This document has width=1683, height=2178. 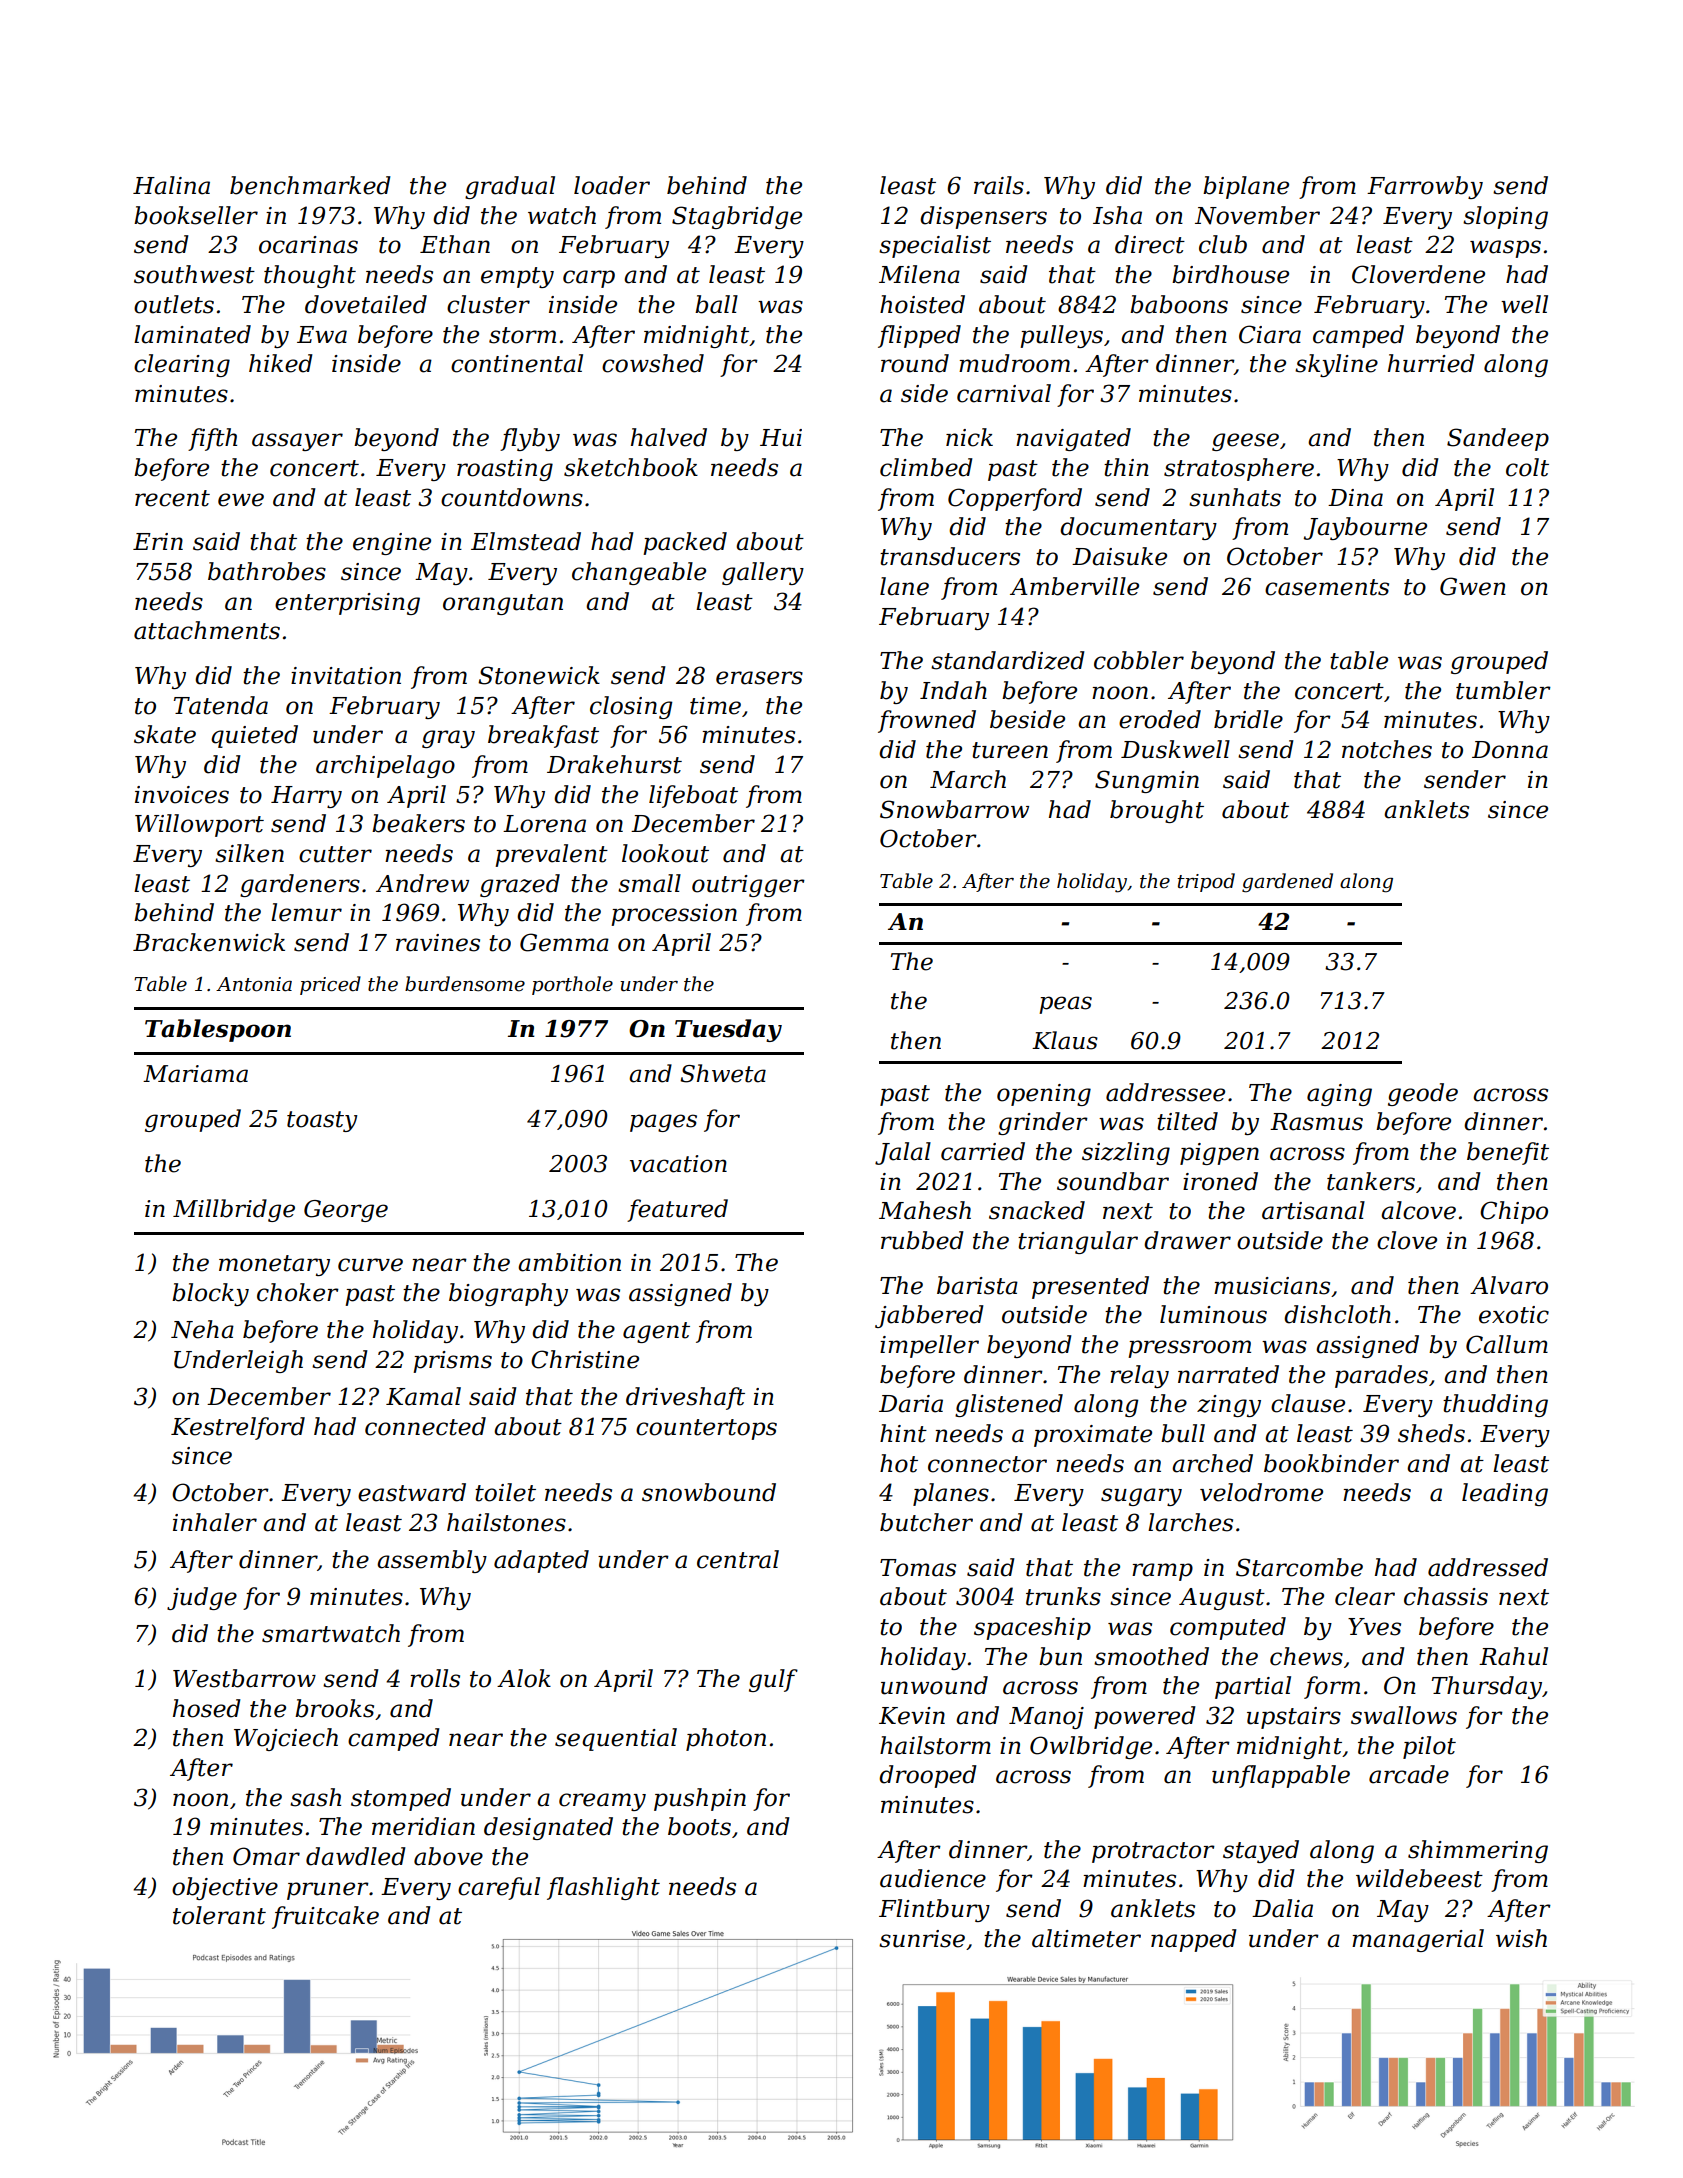 I want to click on Snowbarrow, so click(x=954, y=809).
